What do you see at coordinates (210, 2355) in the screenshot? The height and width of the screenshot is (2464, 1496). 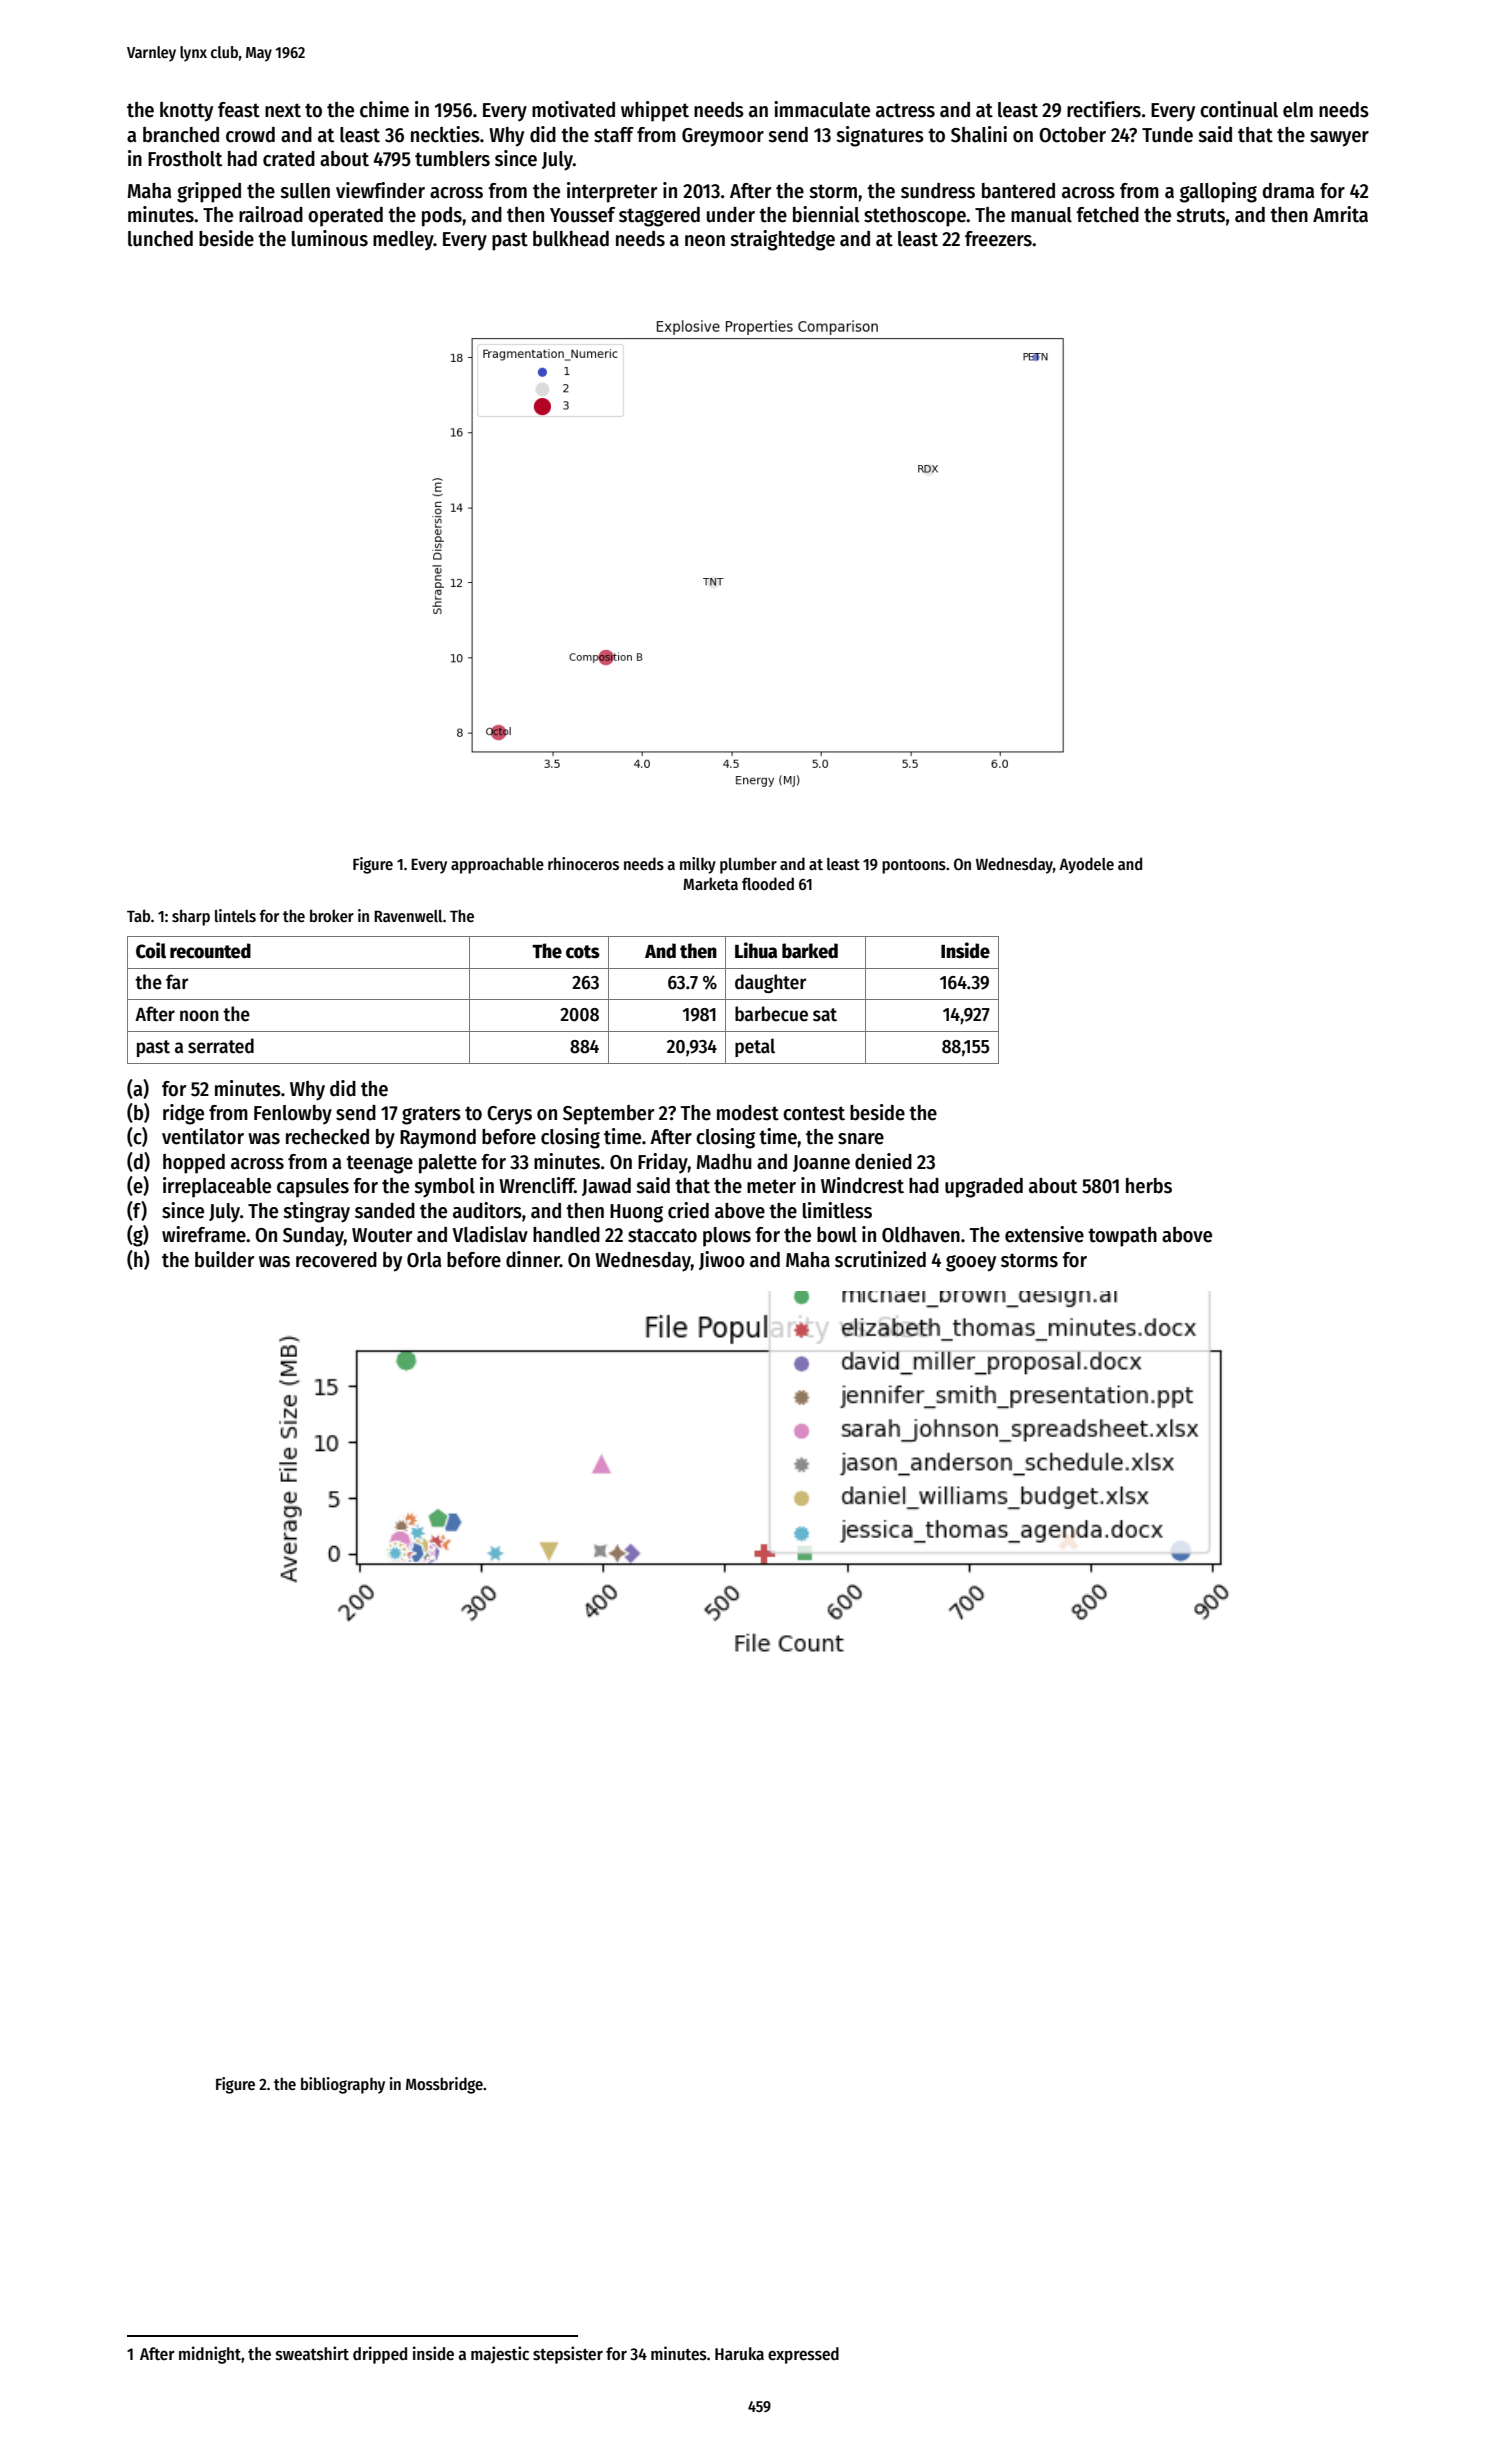 I see `midnight` at bounding box center [210, 2355].
